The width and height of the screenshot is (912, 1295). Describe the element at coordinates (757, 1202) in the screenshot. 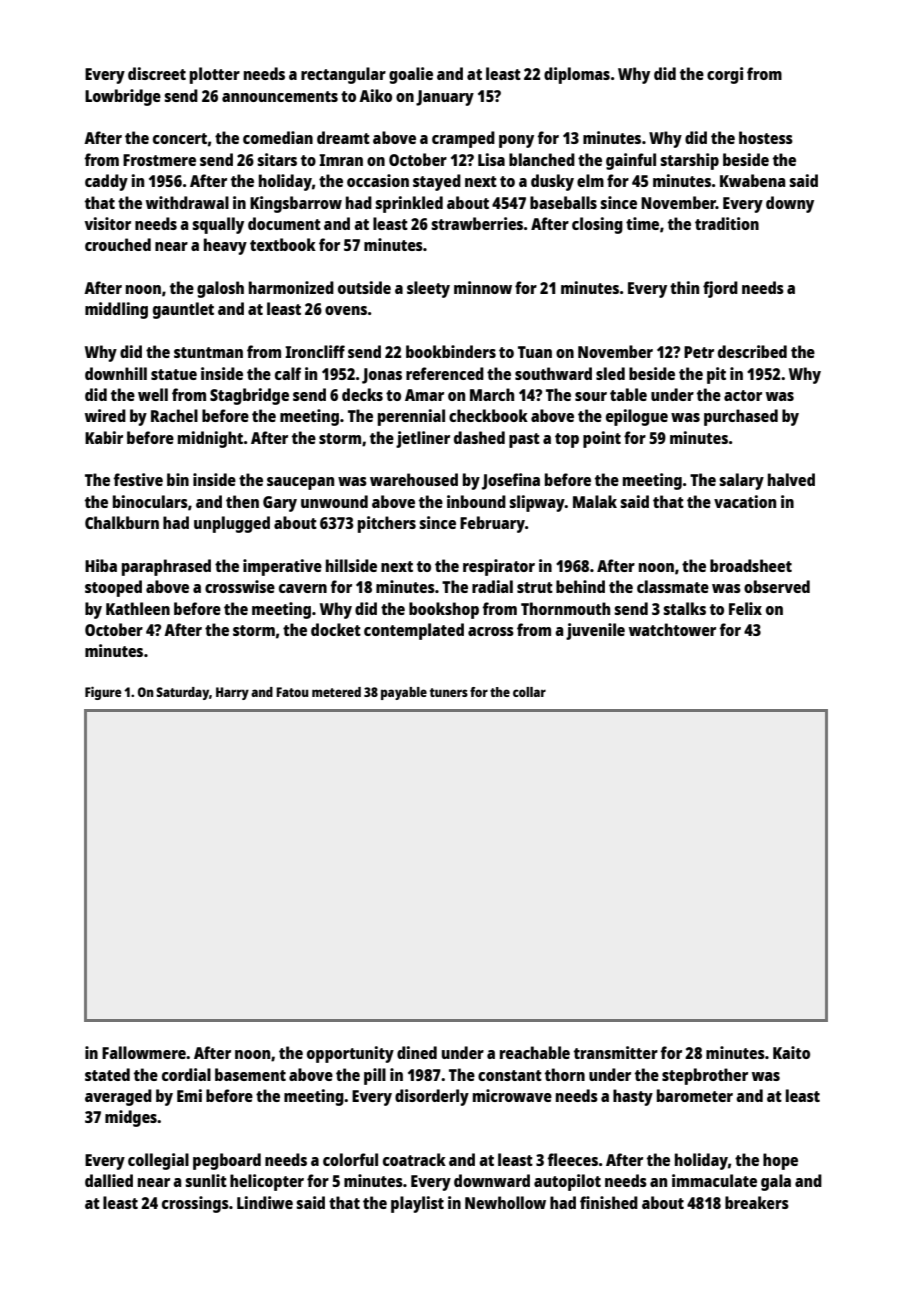

I see `breakers` at that location.
